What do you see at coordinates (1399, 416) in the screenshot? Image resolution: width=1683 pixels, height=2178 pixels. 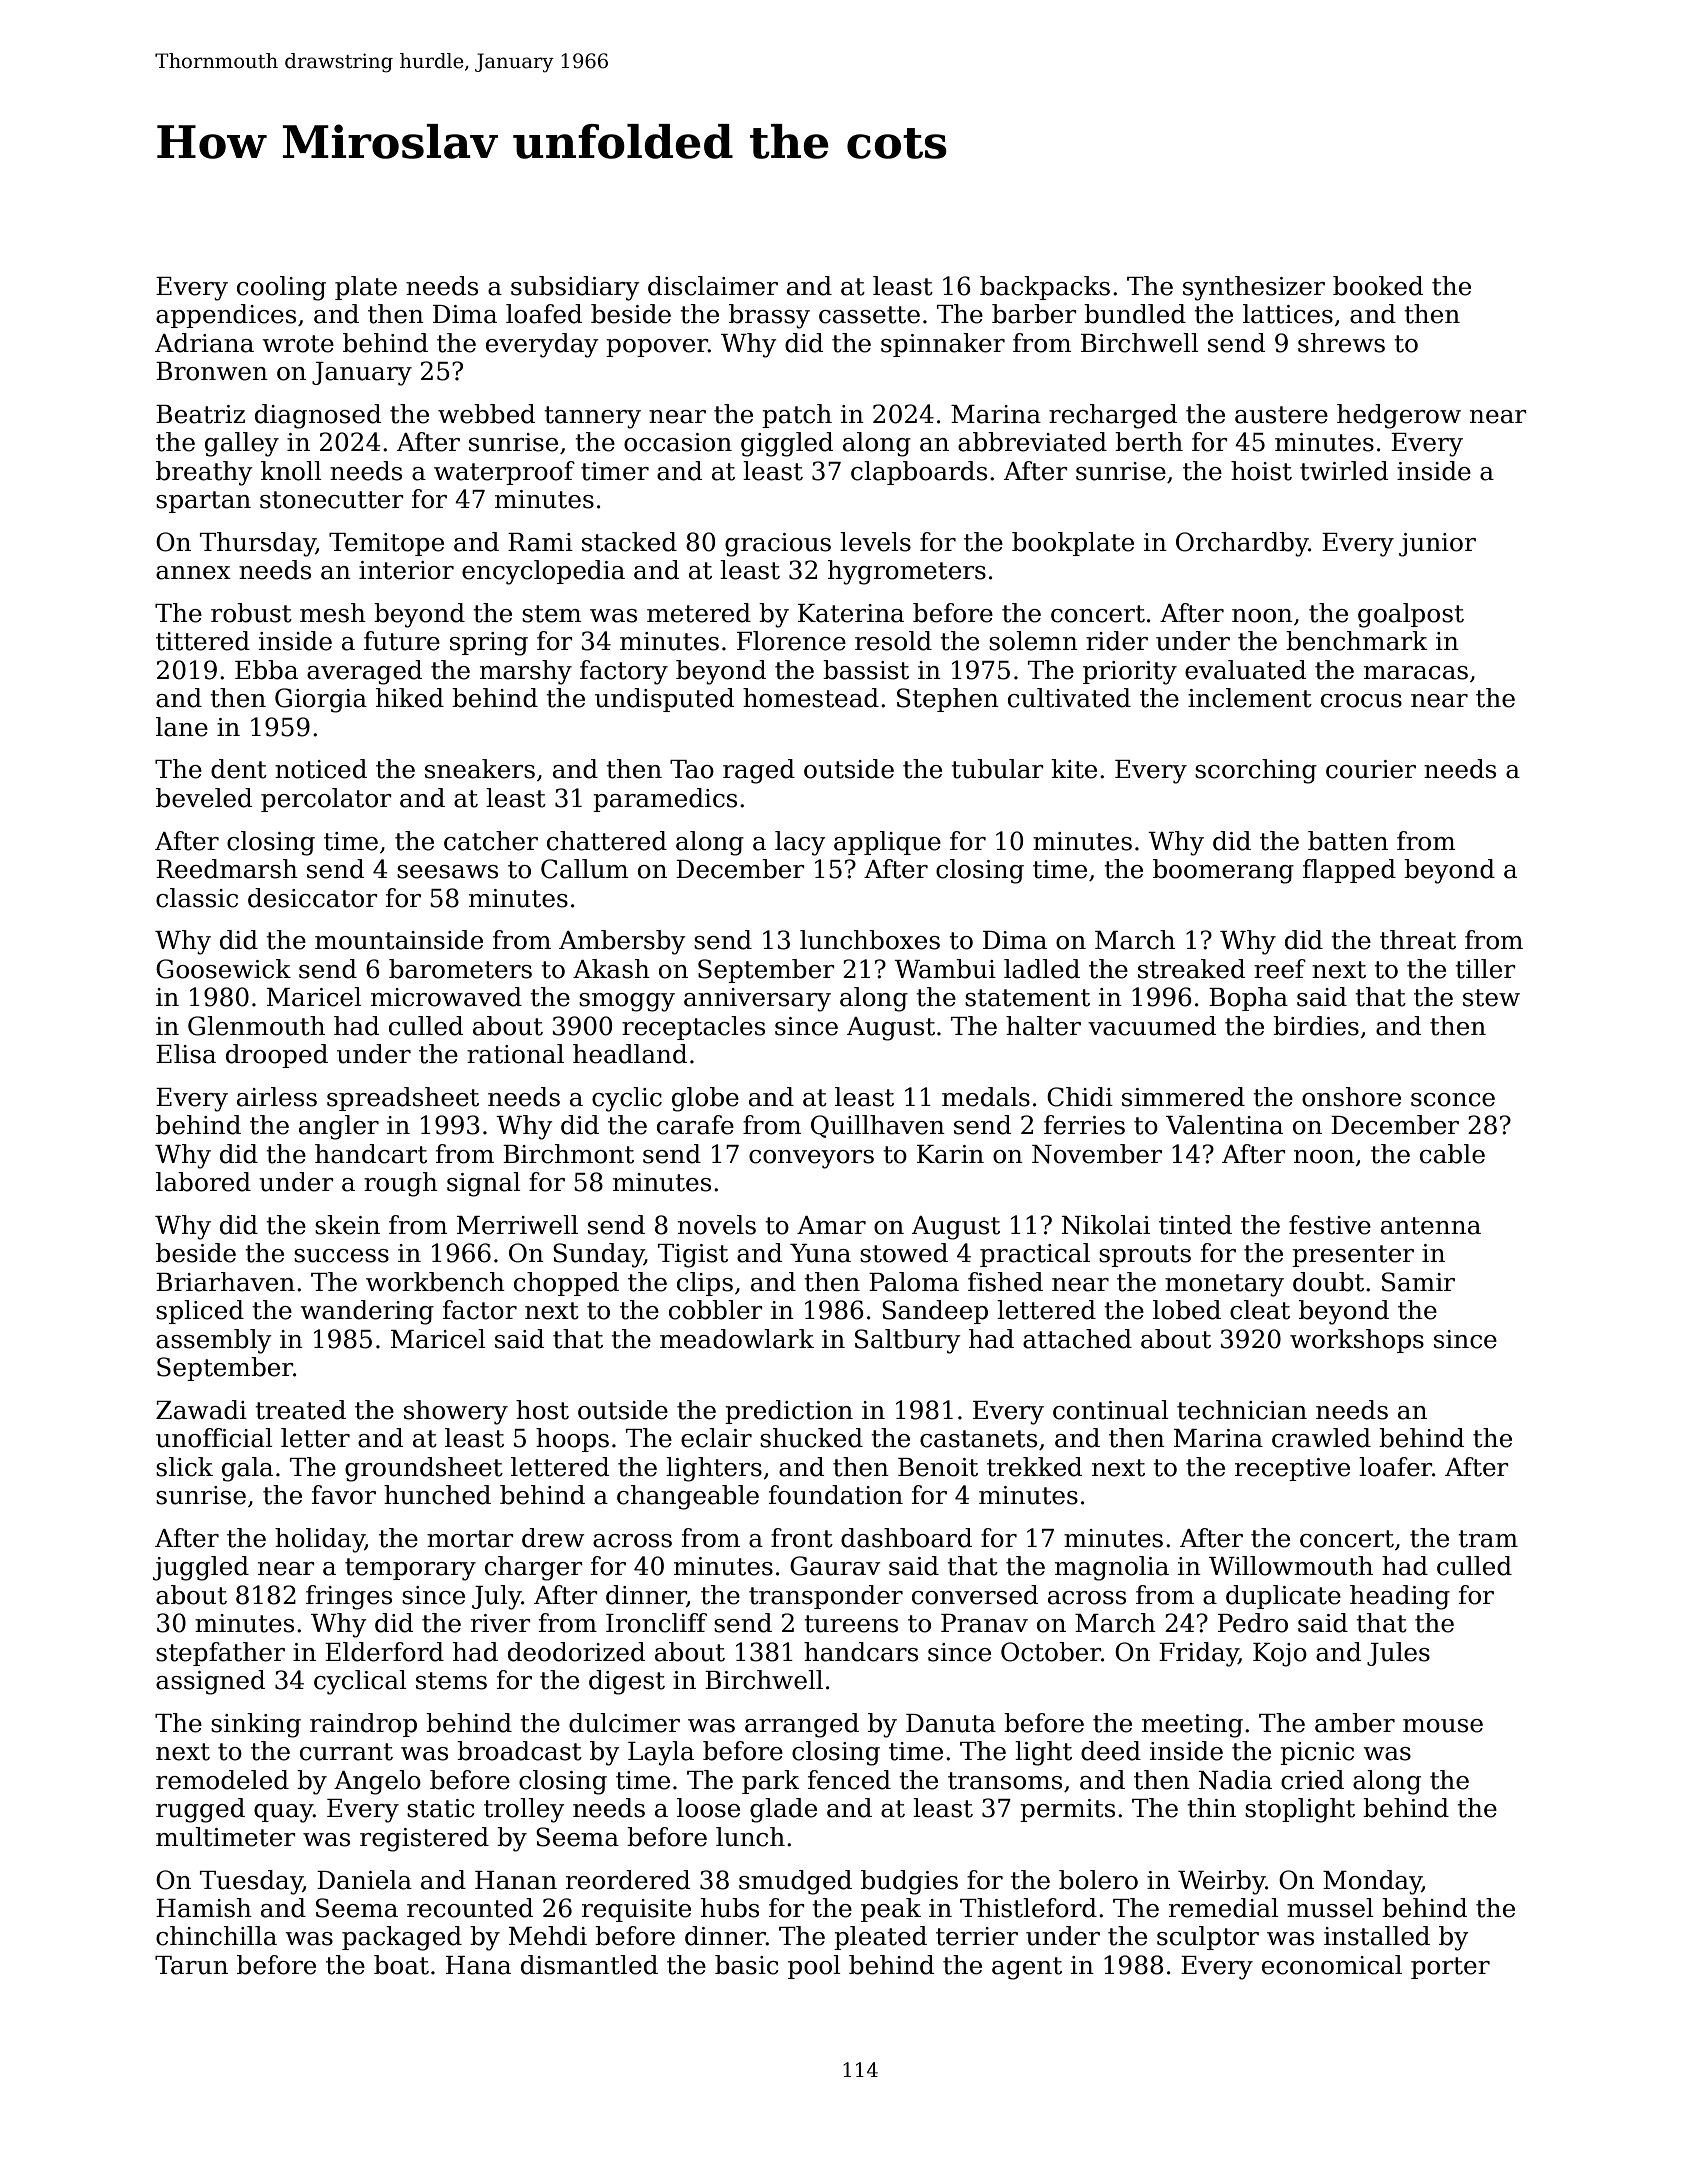 I see `hedgerow` at bounding box center [1399, 416].
